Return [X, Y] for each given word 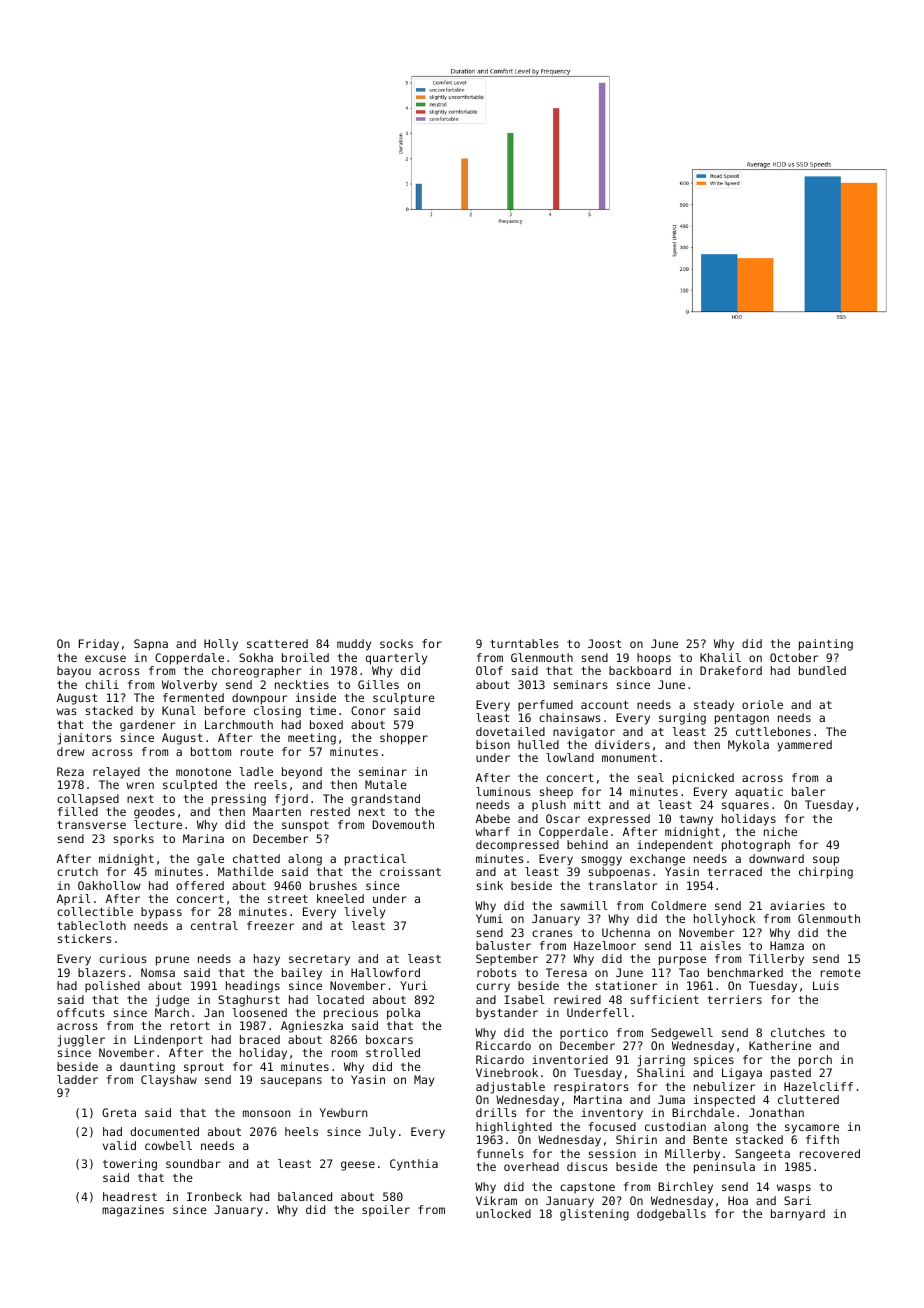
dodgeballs [671, 1215]
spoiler [386, 1211]
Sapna [151, 645]
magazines [133, 1211]
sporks [134, 840]
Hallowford [385, 972]
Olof [489, 670]
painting [826, 645]
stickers [85, 938]
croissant [410, 871]
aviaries [797, 905]
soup [826, 861]
